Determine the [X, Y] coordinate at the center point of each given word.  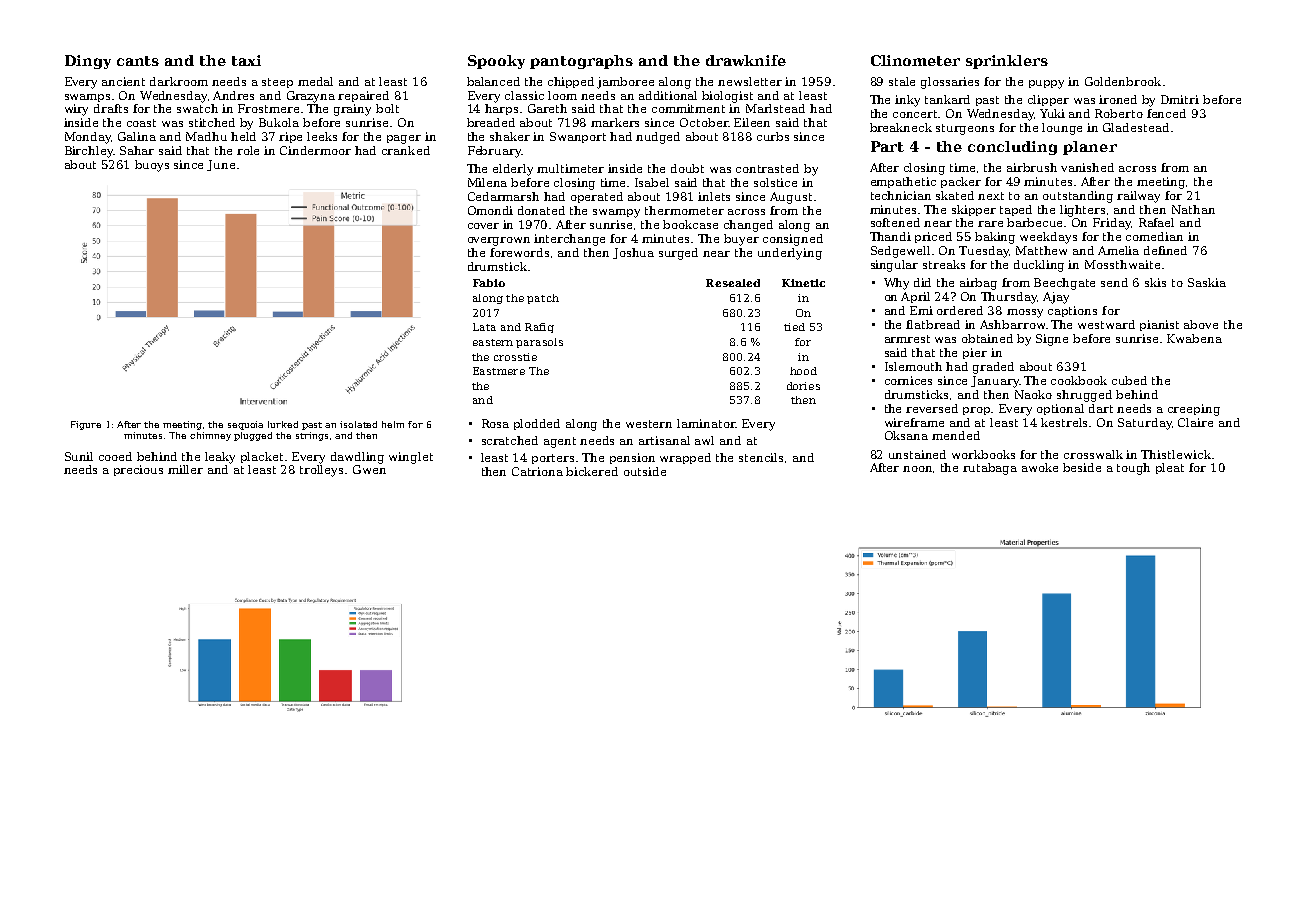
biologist [727, 97]
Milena [487, 182]
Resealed [733, 283]
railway [1138, 197]
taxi [246, 60]
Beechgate [1064, 284]
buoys [152, 166]
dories [803, 386]
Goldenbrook [1123, 81]
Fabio [489, 283]
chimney [210, 436]
